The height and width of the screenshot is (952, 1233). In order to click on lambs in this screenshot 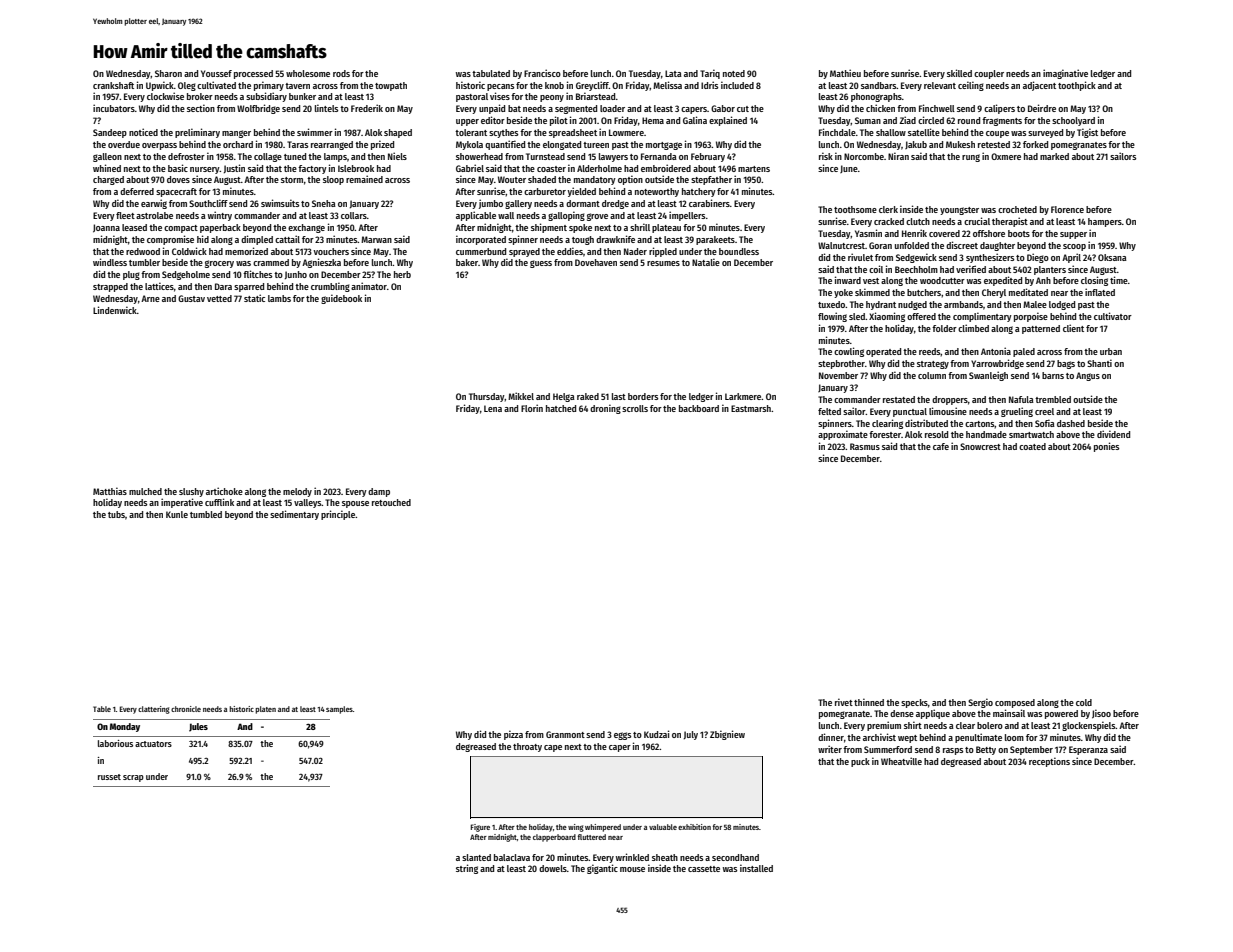, I will do `click(279, 298)`.
